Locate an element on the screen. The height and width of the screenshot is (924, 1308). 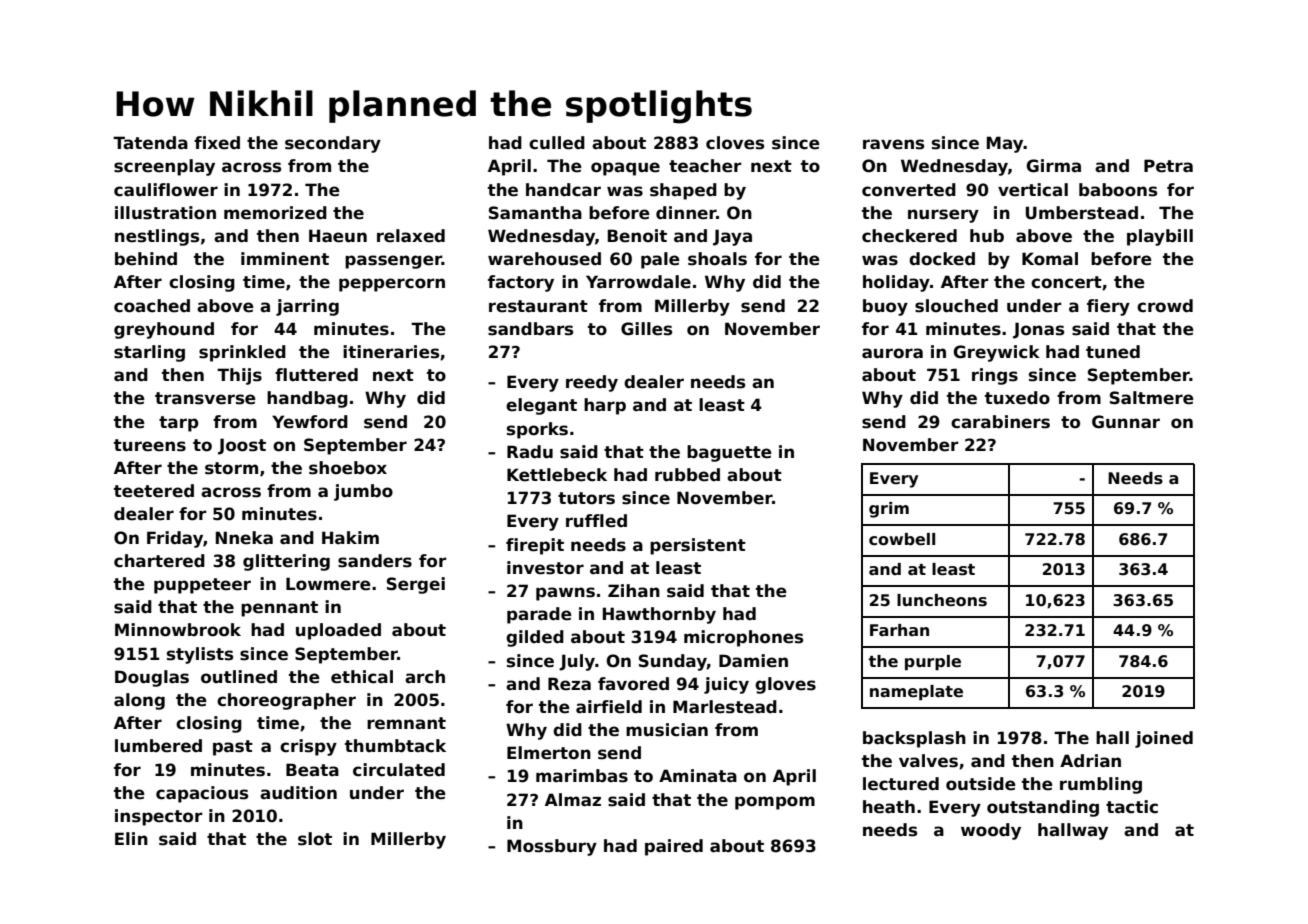
cloves is located at coordinates (735, 143).
